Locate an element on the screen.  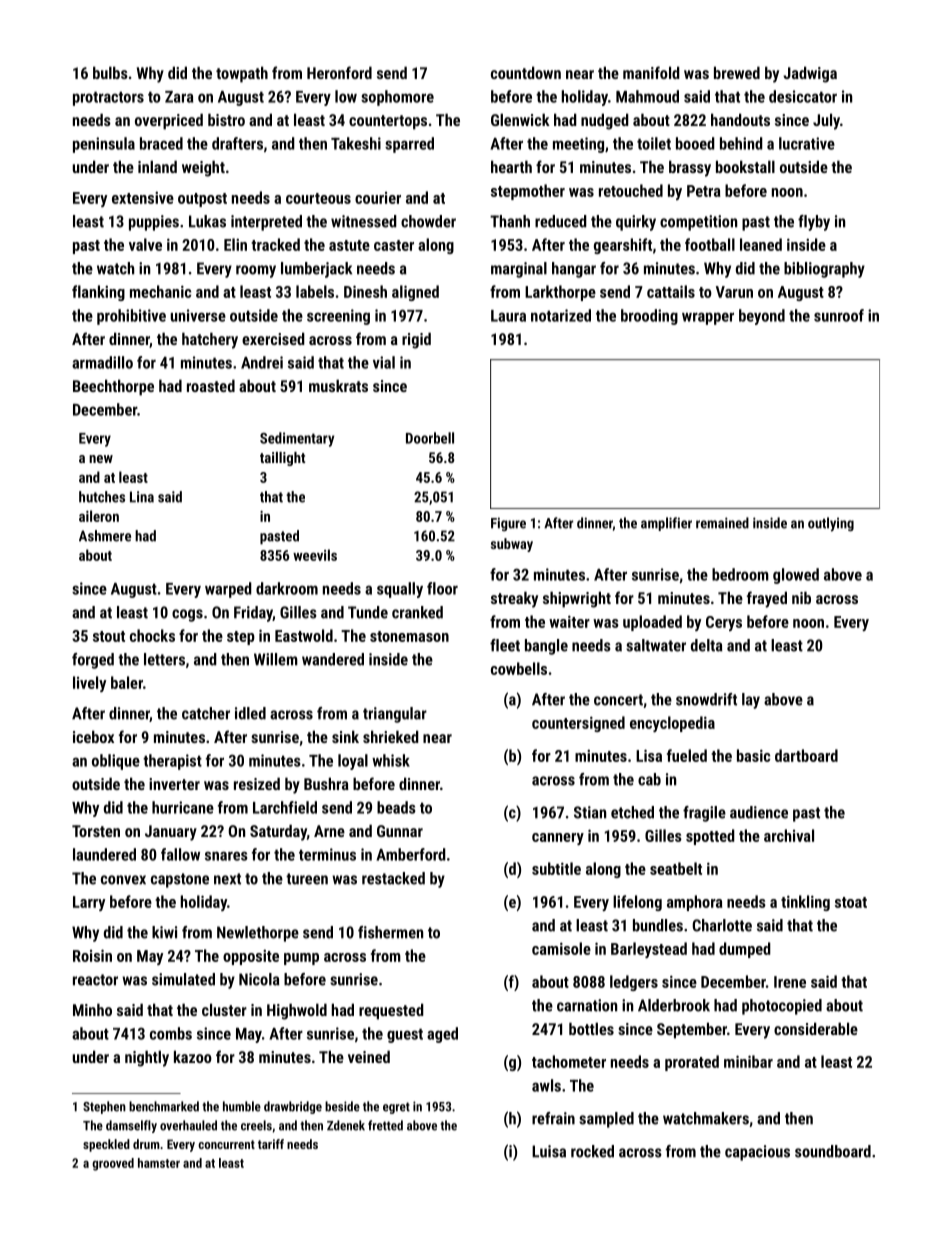
countdown is located at coordinates (526, 72).
